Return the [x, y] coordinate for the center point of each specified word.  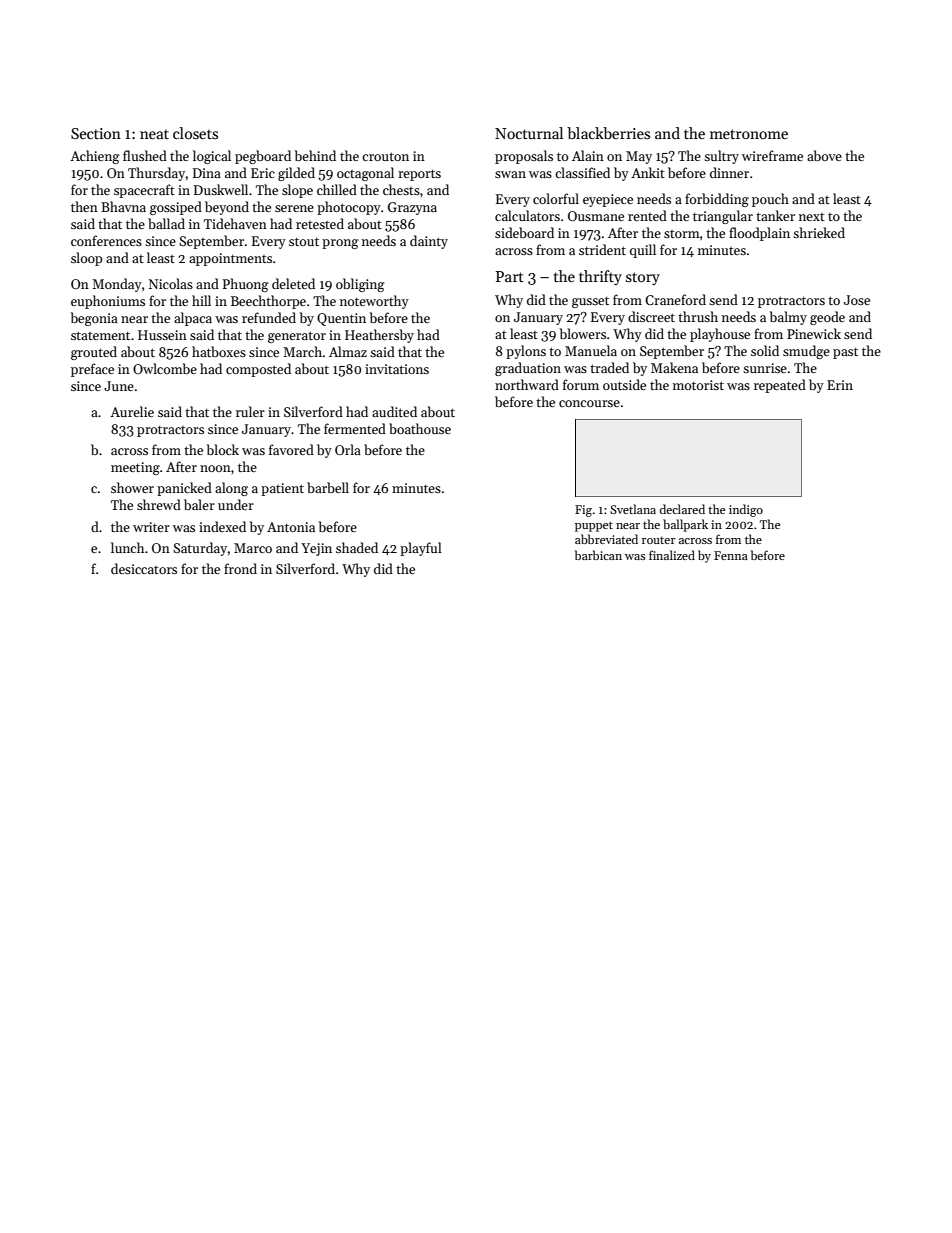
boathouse [420, 428]
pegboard [263, 157]
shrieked [819, 232]
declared [682, 509]
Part [510, 276]
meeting [135, 468]
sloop [86, 259]
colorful [556, 198]
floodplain [759, 234]
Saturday [200, 549]
